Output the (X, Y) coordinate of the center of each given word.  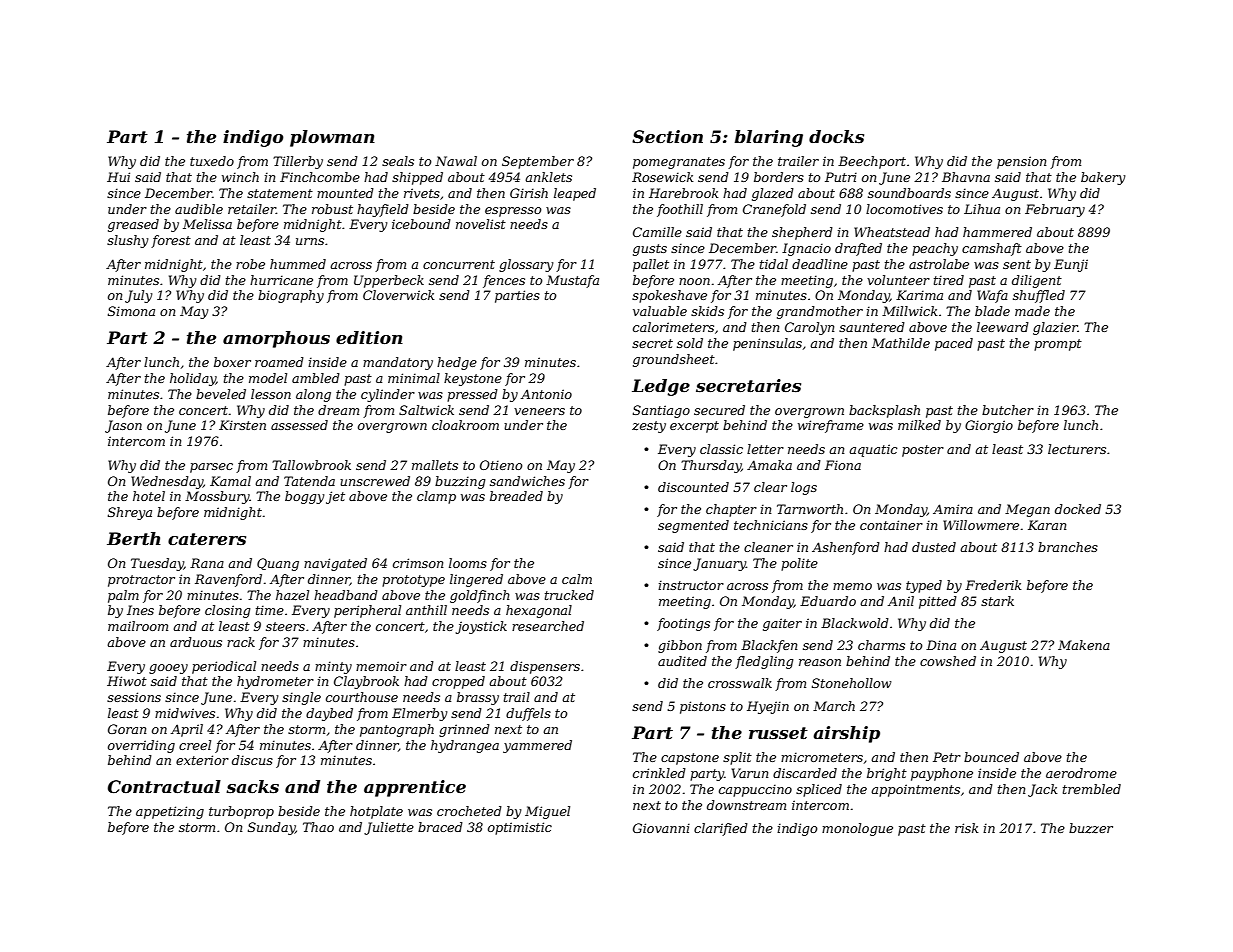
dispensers (545, 667)
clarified (721, 829)
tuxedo (212, 161)
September (538, 162)
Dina (941, 645)
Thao (318, 827)
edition (369, 337)
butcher (1008, 410)
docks (836, 136)
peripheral (367, 611)
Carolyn (810, 328)
